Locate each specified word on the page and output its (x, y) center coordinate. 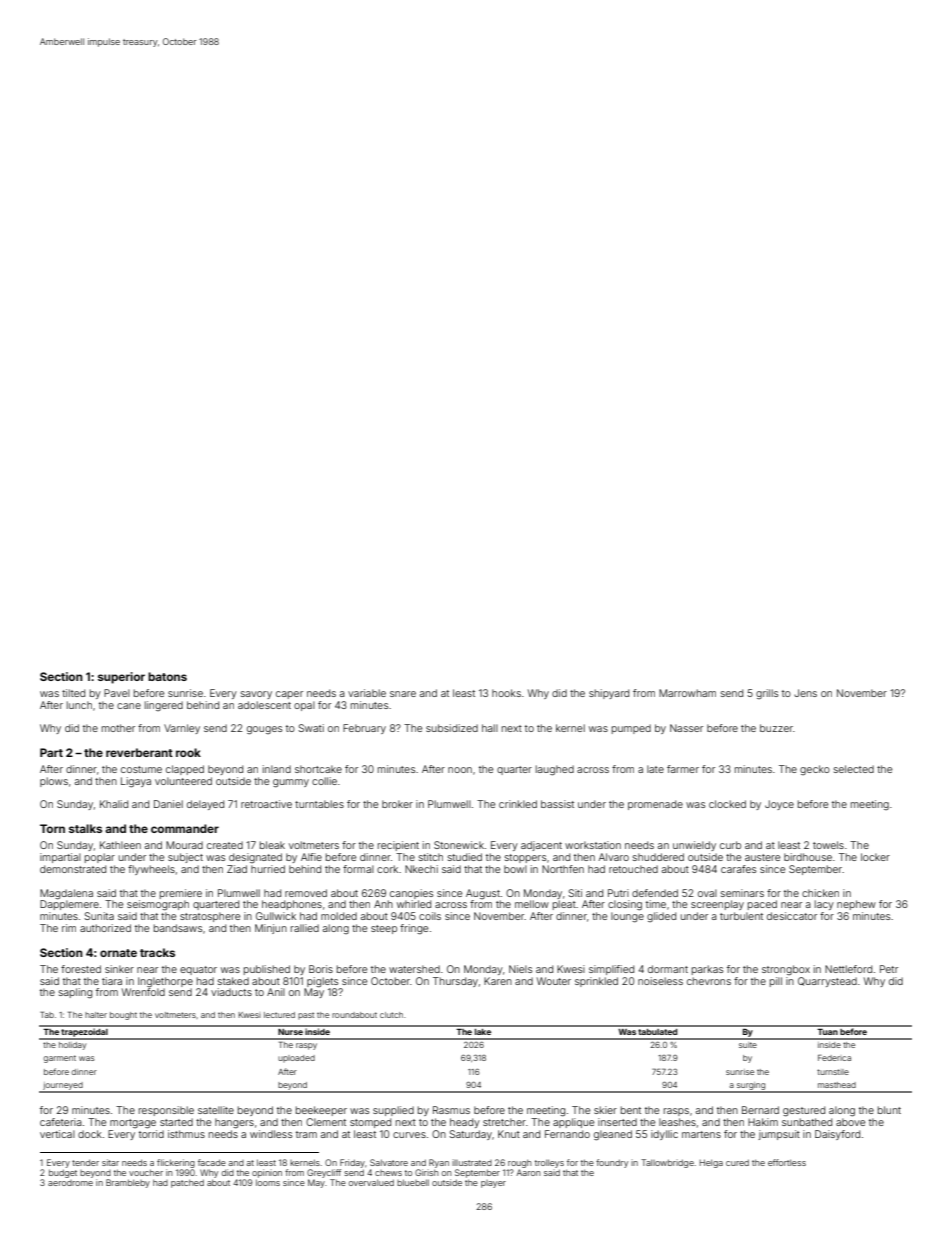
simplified (611, 970)
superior (121, 678)
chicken (820, 893)
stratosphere (210, 917)
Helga (711, 1163)
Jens (805, 693)
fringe (414, 929)
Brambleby (128, 1183)
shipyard (609, 694)
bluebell (413, 1182)
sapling (75, 993)
